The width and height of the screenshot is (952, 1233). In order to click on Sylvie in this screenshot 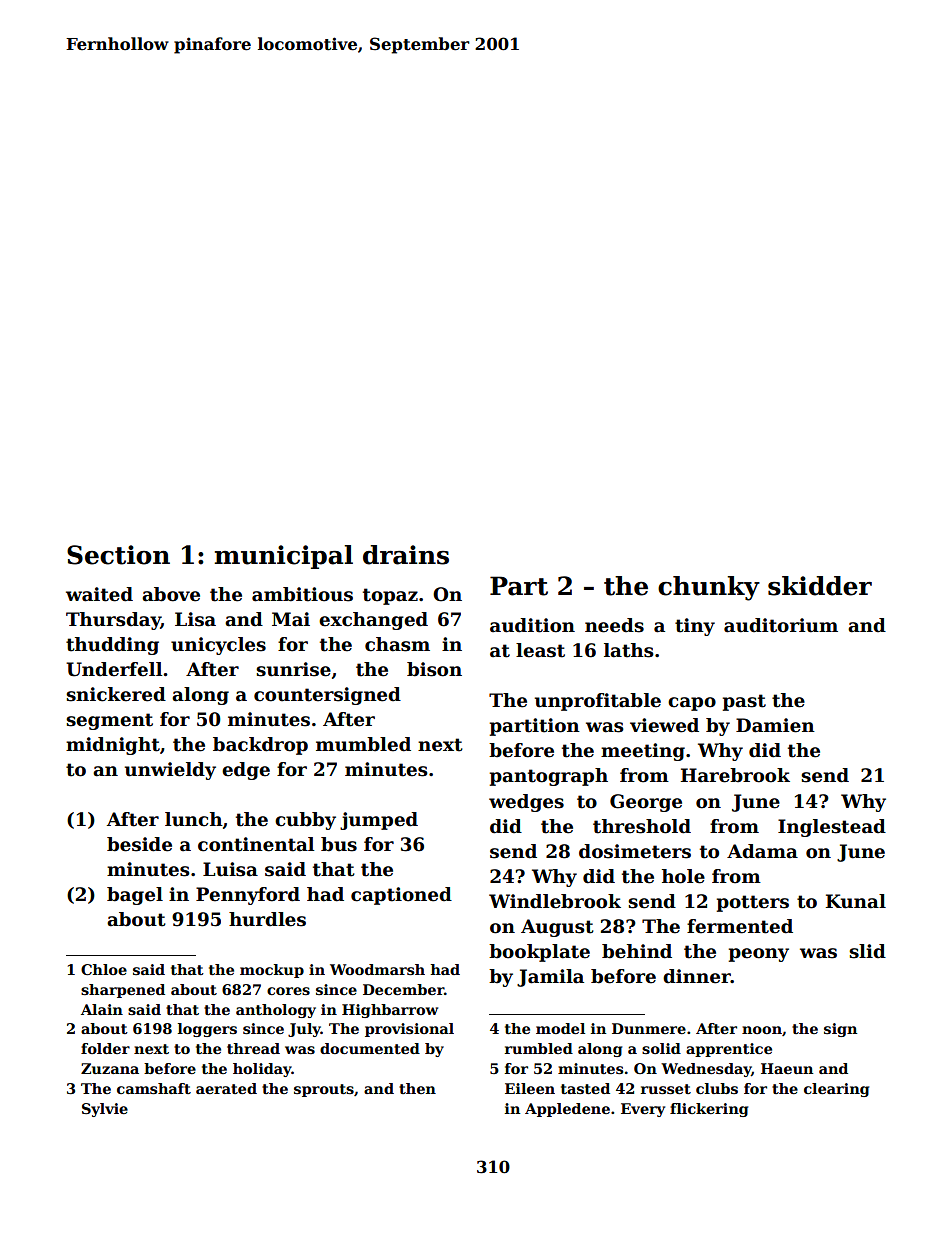, I will do `click(105, 1110)`.
